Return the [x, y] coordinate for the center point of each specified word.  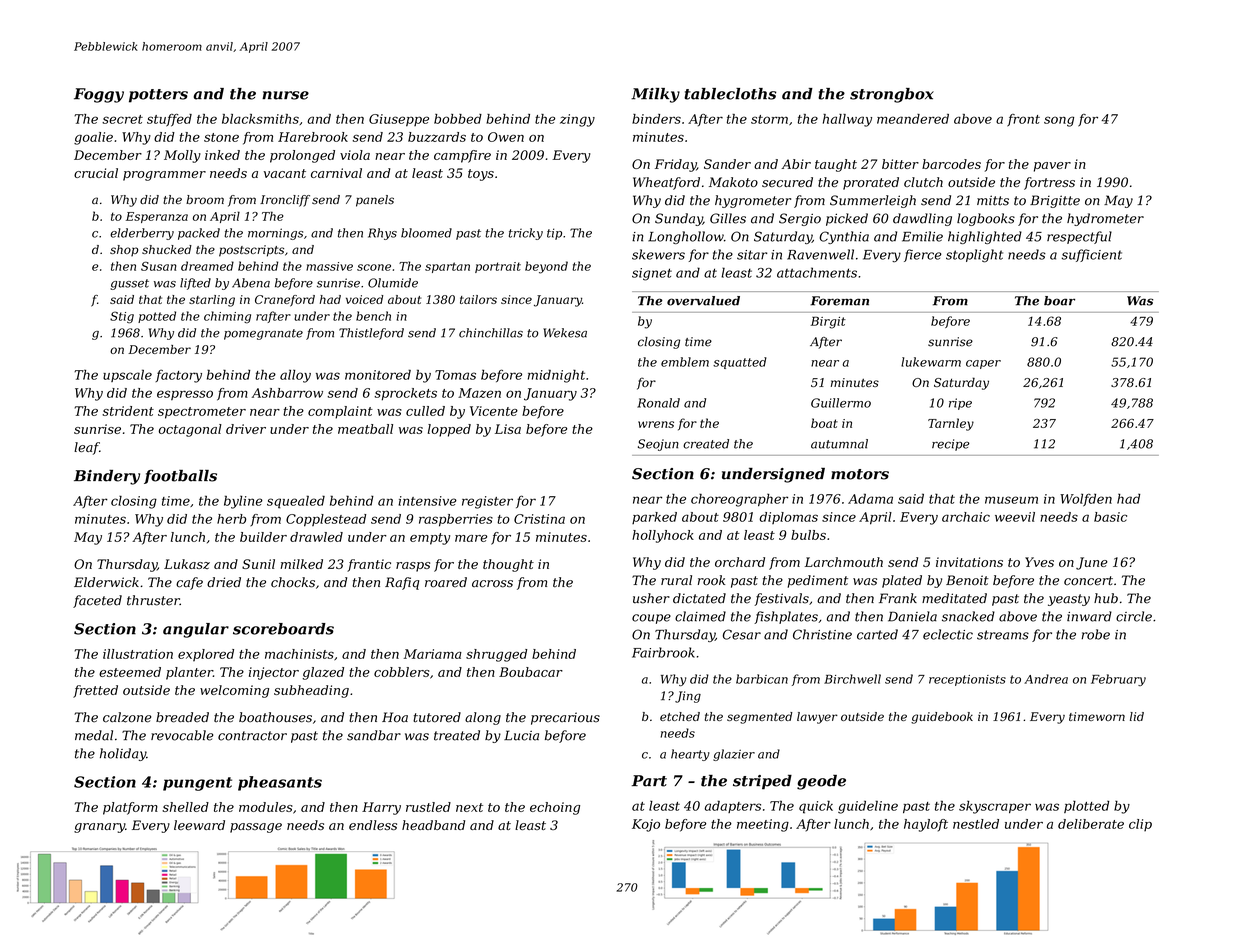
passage [256, 828]
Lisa [508, 429]
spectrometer [202, 413]
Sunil [258, 564]
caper [983, 364]
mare [471, 538]
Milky [655, 95]
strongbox [892, 95]
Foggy [99, 95]
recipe [950, 445]
